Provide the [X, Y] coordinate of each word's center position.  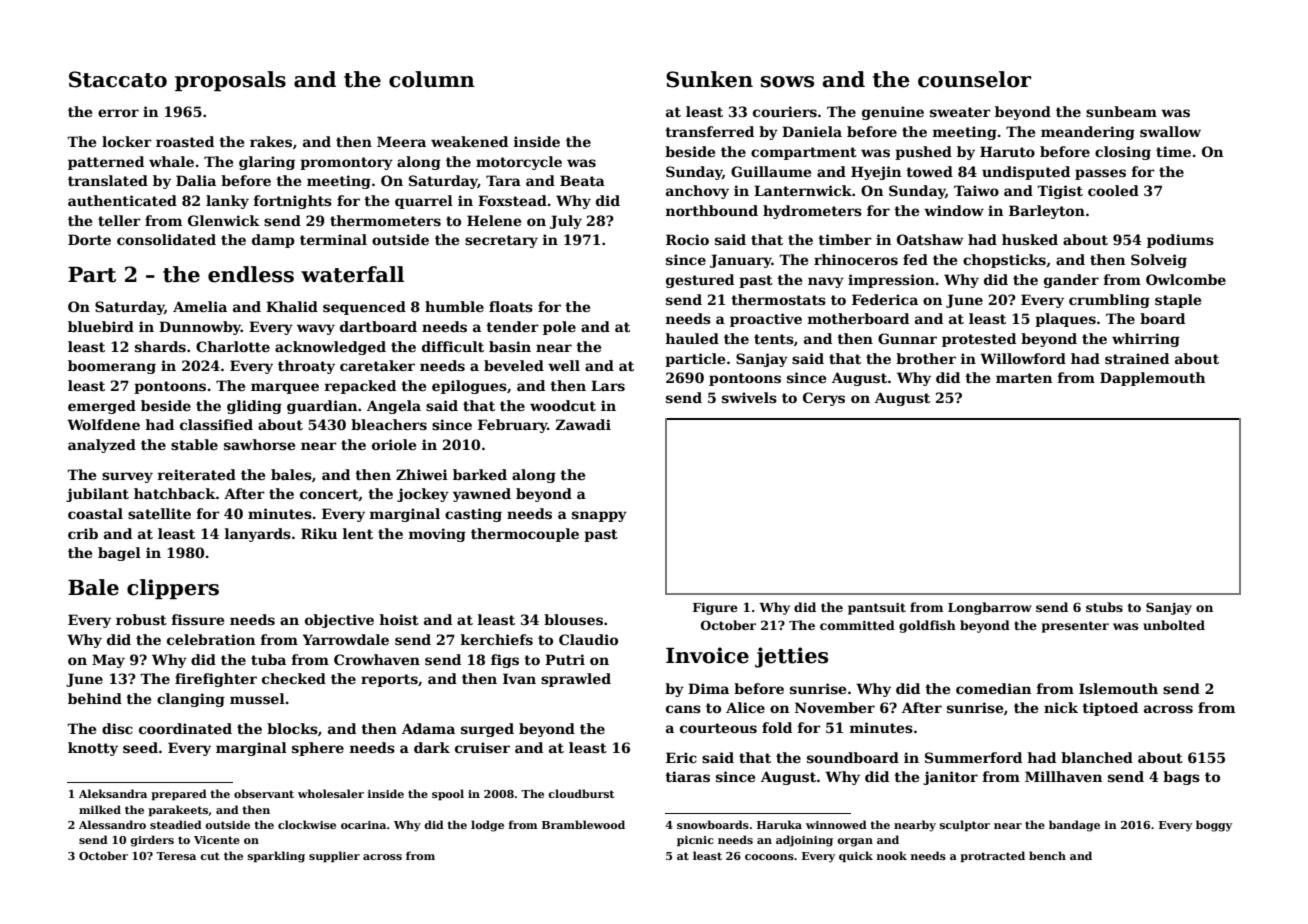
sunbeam [1121, 111]
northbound [712, 210]
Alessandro [112, 824]
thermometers [385, 220]
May [108, 661]
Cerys [824, 399]
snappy [599, 516]
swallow [1170, 131]
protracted [992, 857]
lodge [487, 826]
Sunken [709, 79]
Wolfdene [103, 424]
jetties [791, 657]
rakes [271, 141]
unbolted [1174, 625]
